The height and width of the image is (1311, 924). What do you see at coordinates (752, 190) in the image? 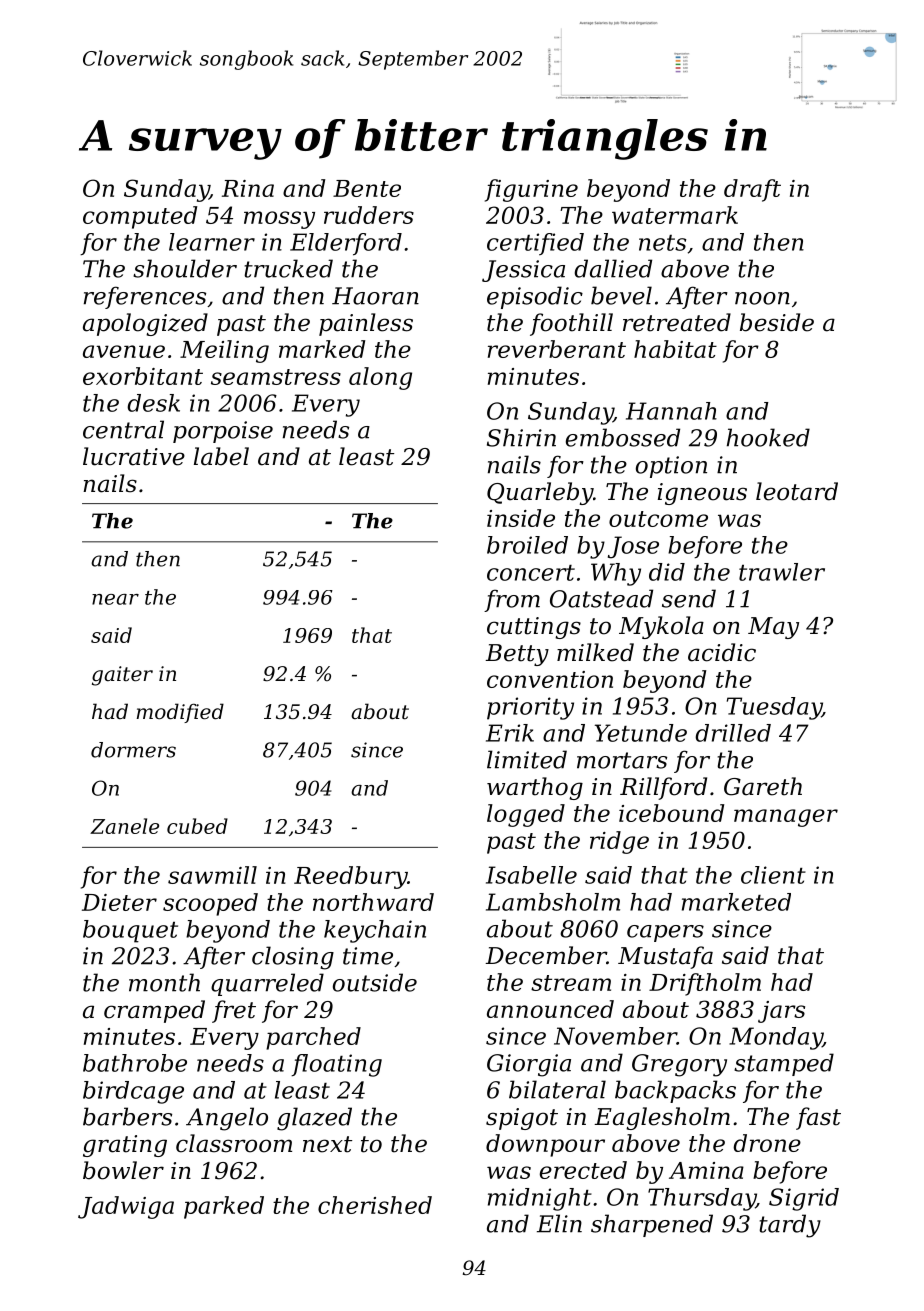
I see `draft` at bounding box center [752, 190].
